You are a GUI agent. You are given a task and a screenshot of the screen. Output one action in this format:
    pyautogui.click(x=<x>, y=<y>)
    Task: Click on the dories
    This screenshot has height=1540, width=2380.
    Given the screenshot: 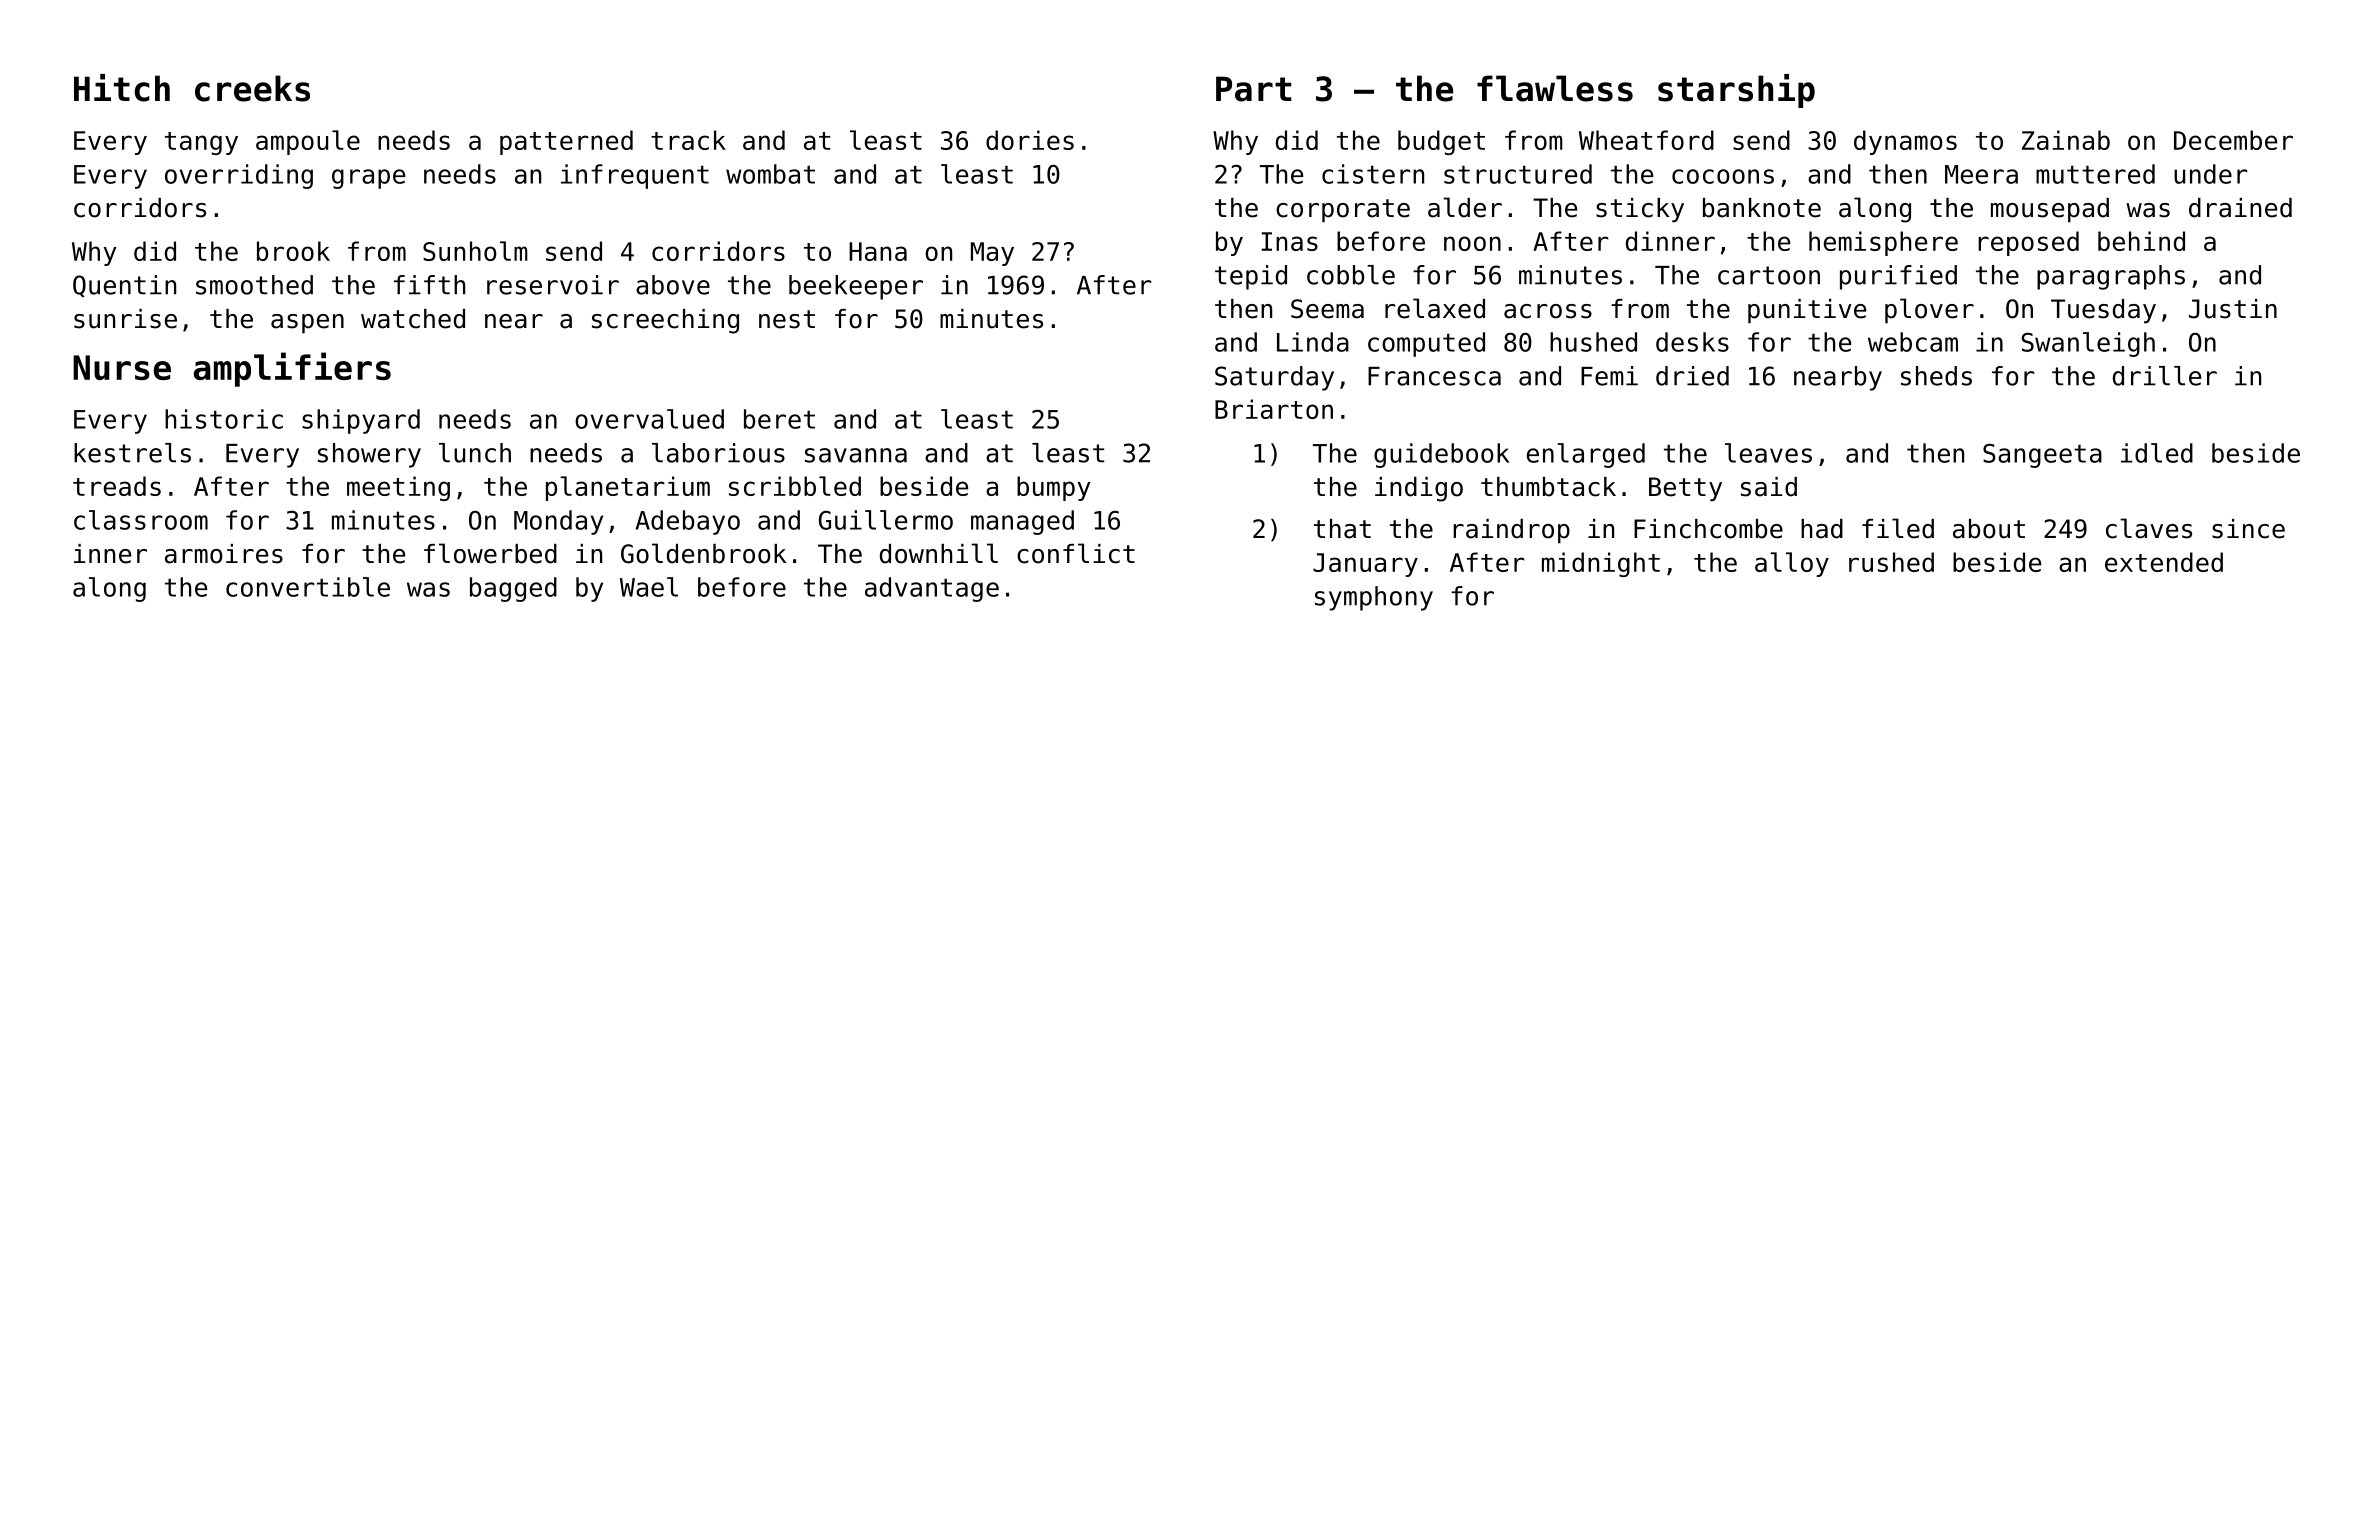 What is the action you would take?
    pyautogui.click(x=1030, y=140)
